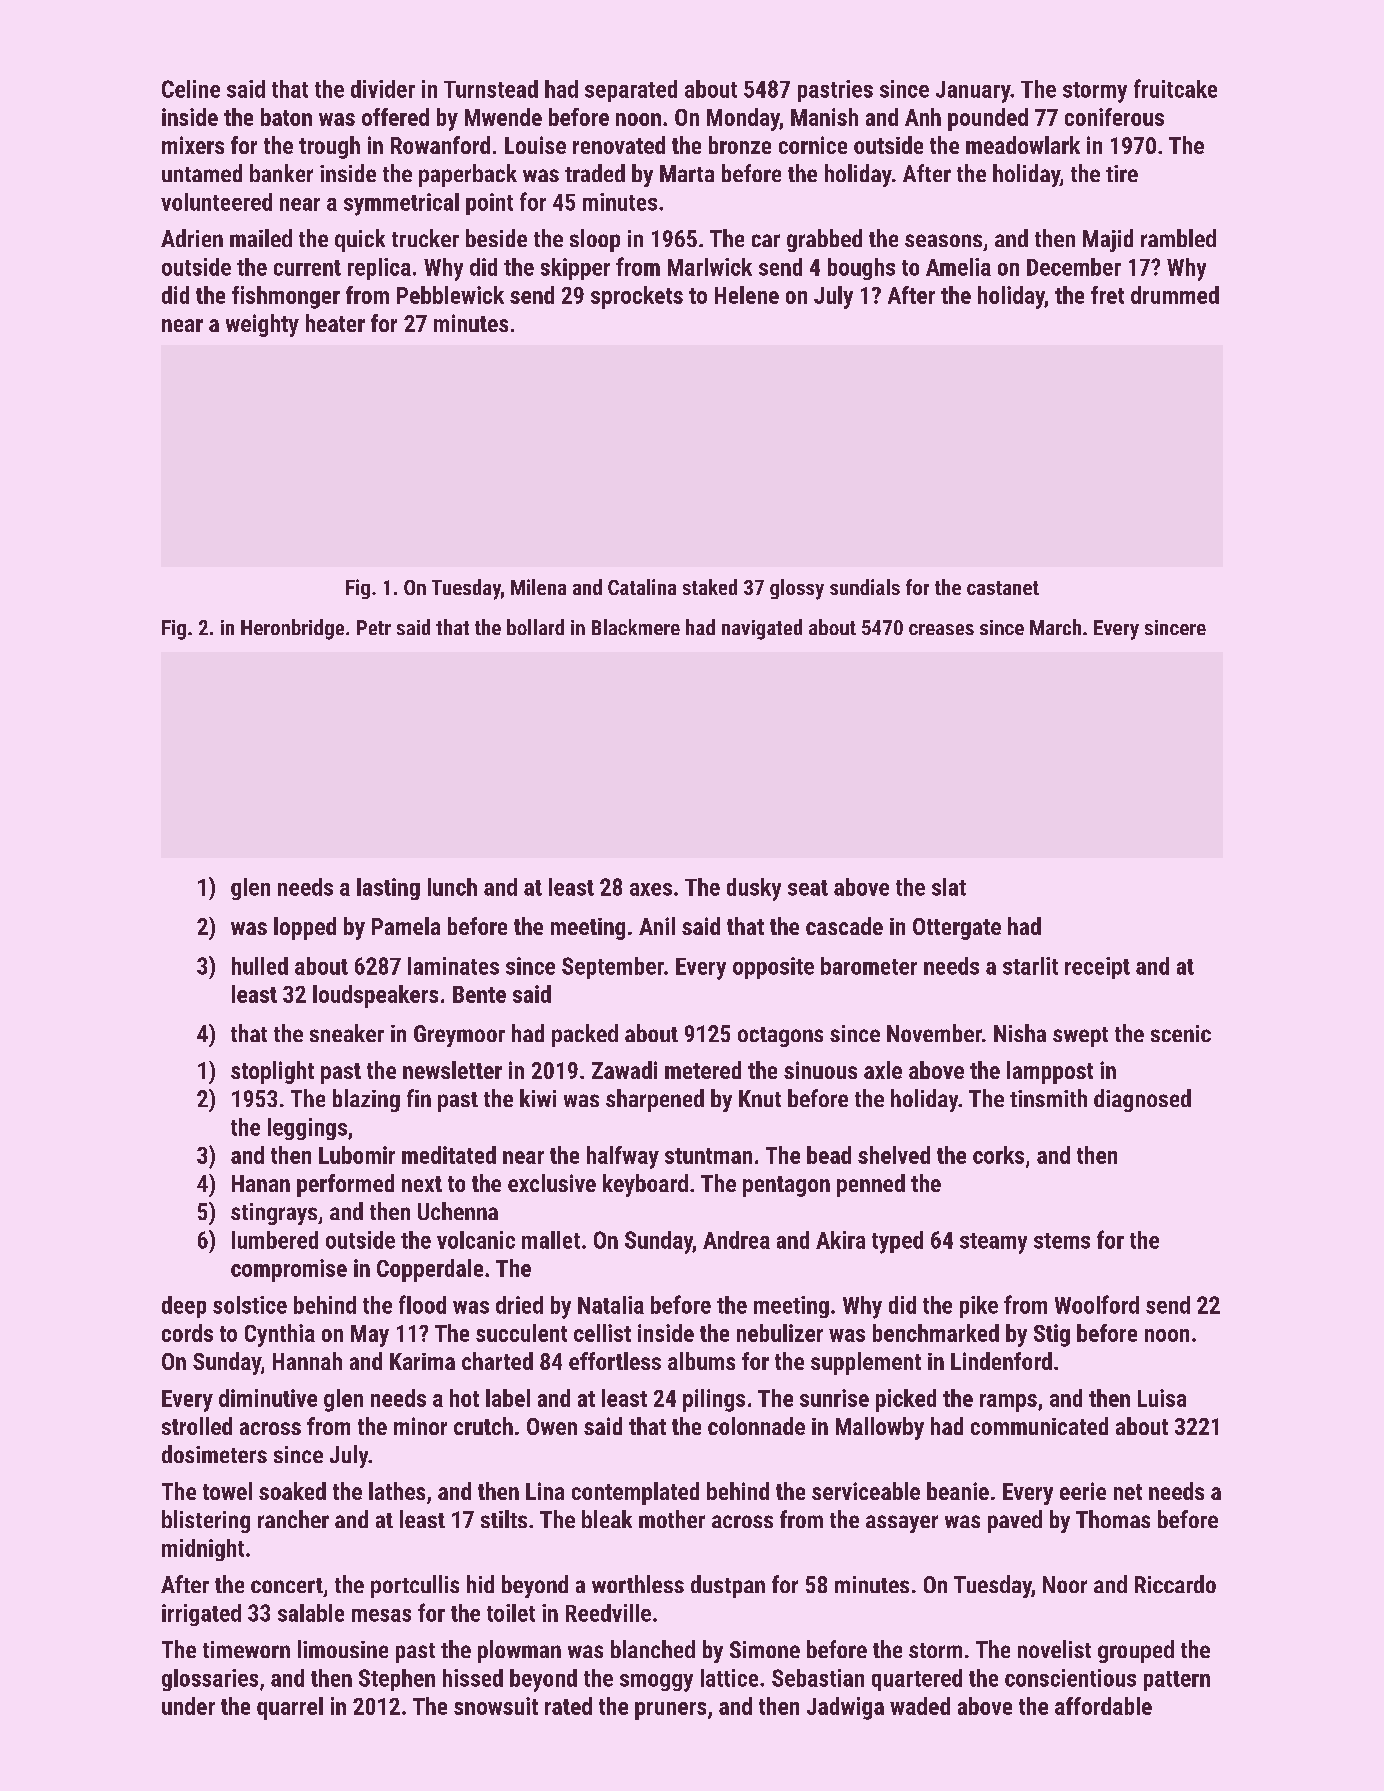 The height and width of the screenshot is (1791, 1384). What do you see at coordinates (743, 119) in the screenshot?
I see `Monday` at bounding box center [743, 119].
